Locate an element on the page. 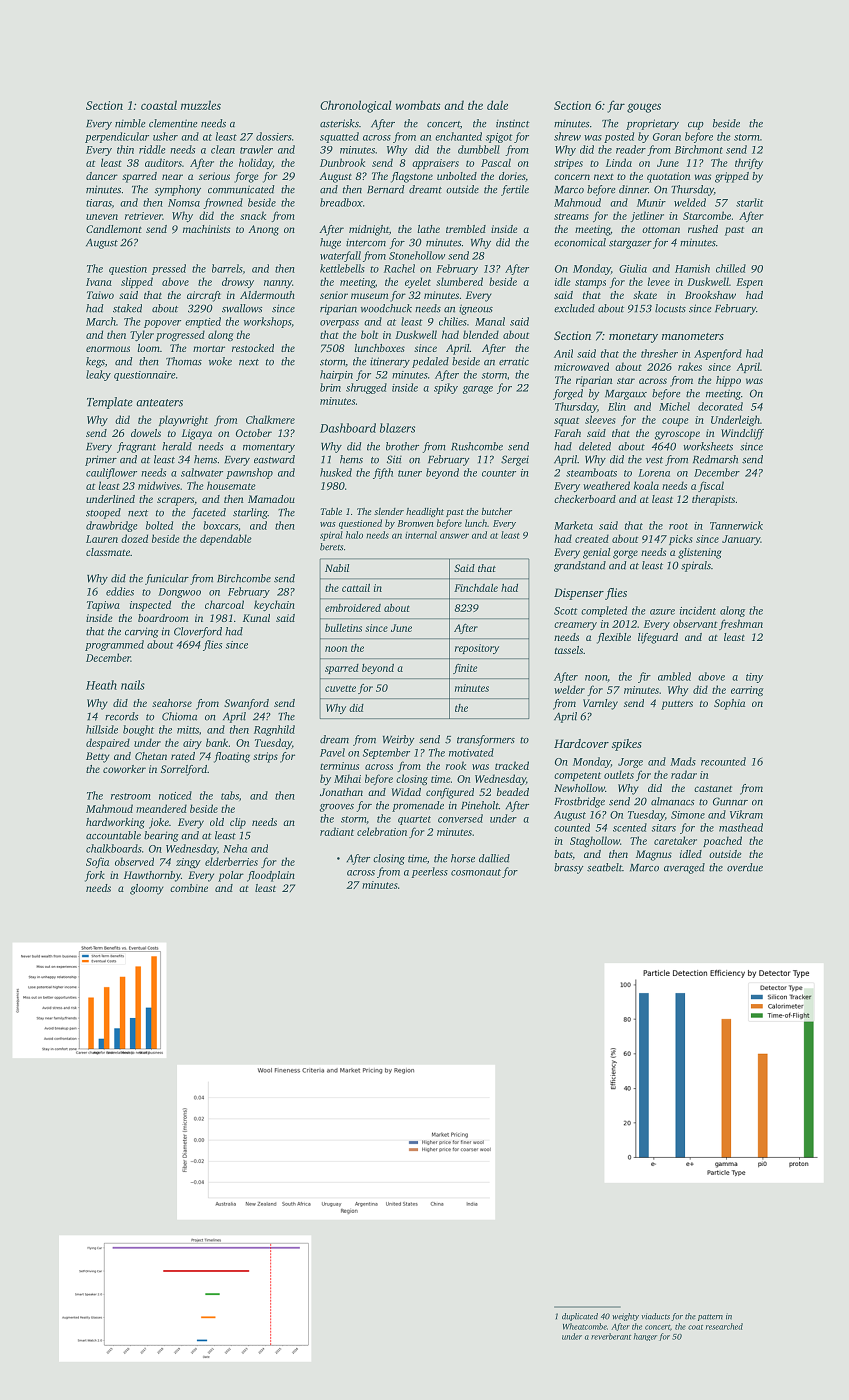 This document has height=1400, width=849. muzzles is located at coordinates (201, 105).
